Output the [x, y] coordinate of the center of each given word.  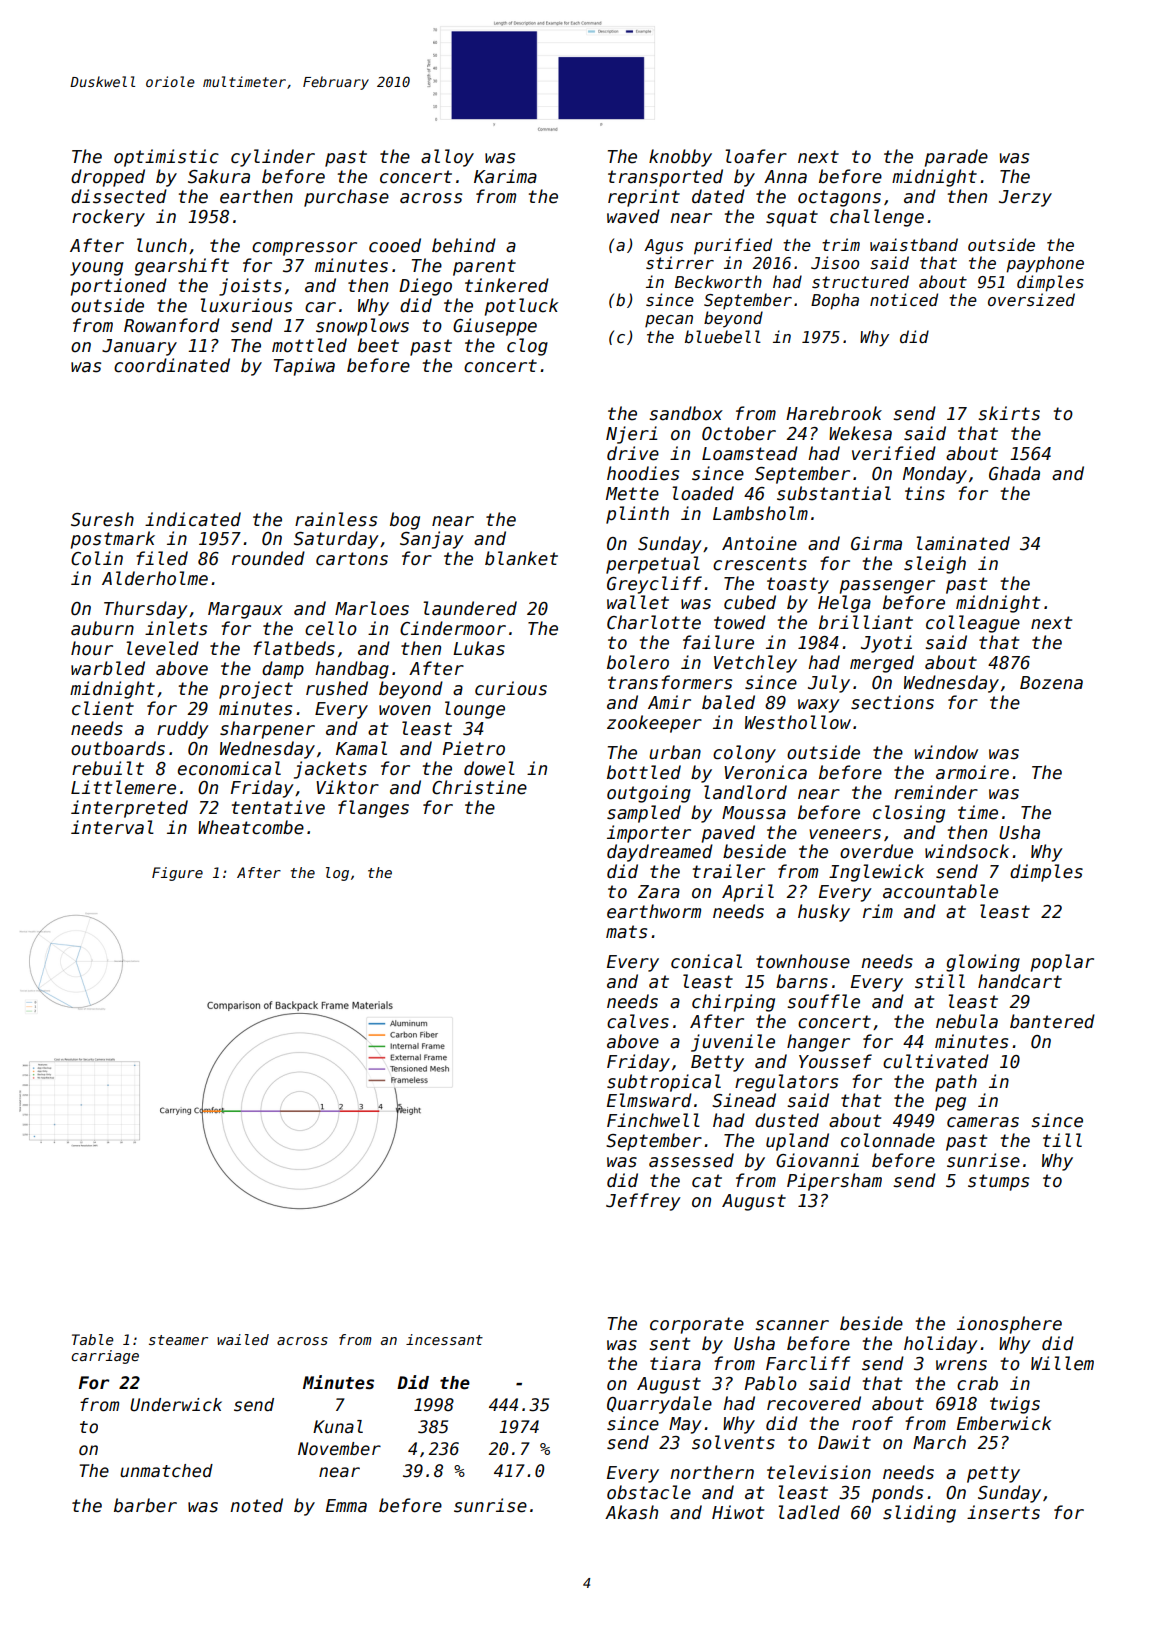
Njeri [631, 435]
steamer [178, 1340]
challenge [877, 218]
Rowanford [172, 325]
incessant [444, 1339]
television [819, 1472]
